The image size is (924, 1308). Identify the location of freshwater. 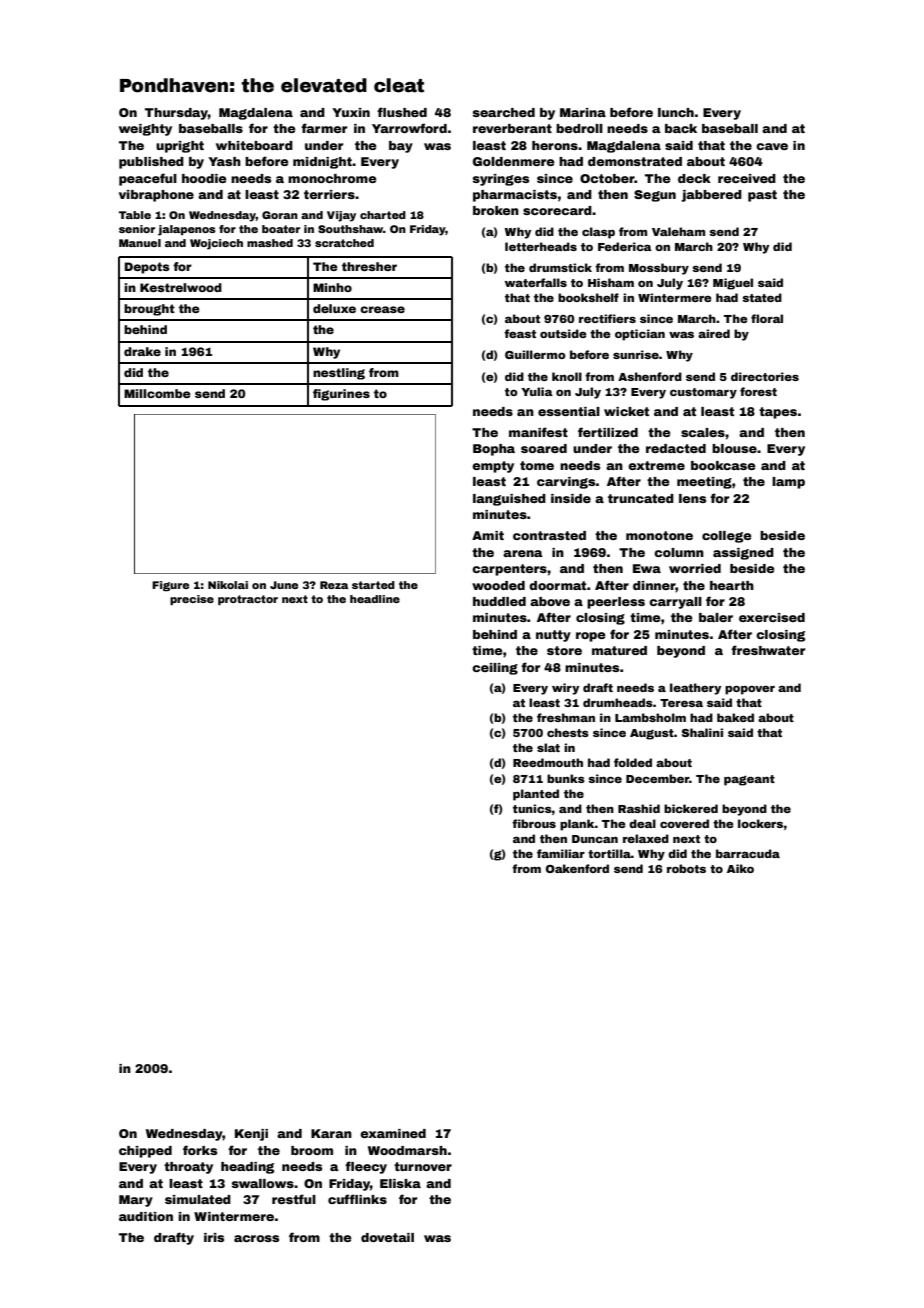
(768, 650).
